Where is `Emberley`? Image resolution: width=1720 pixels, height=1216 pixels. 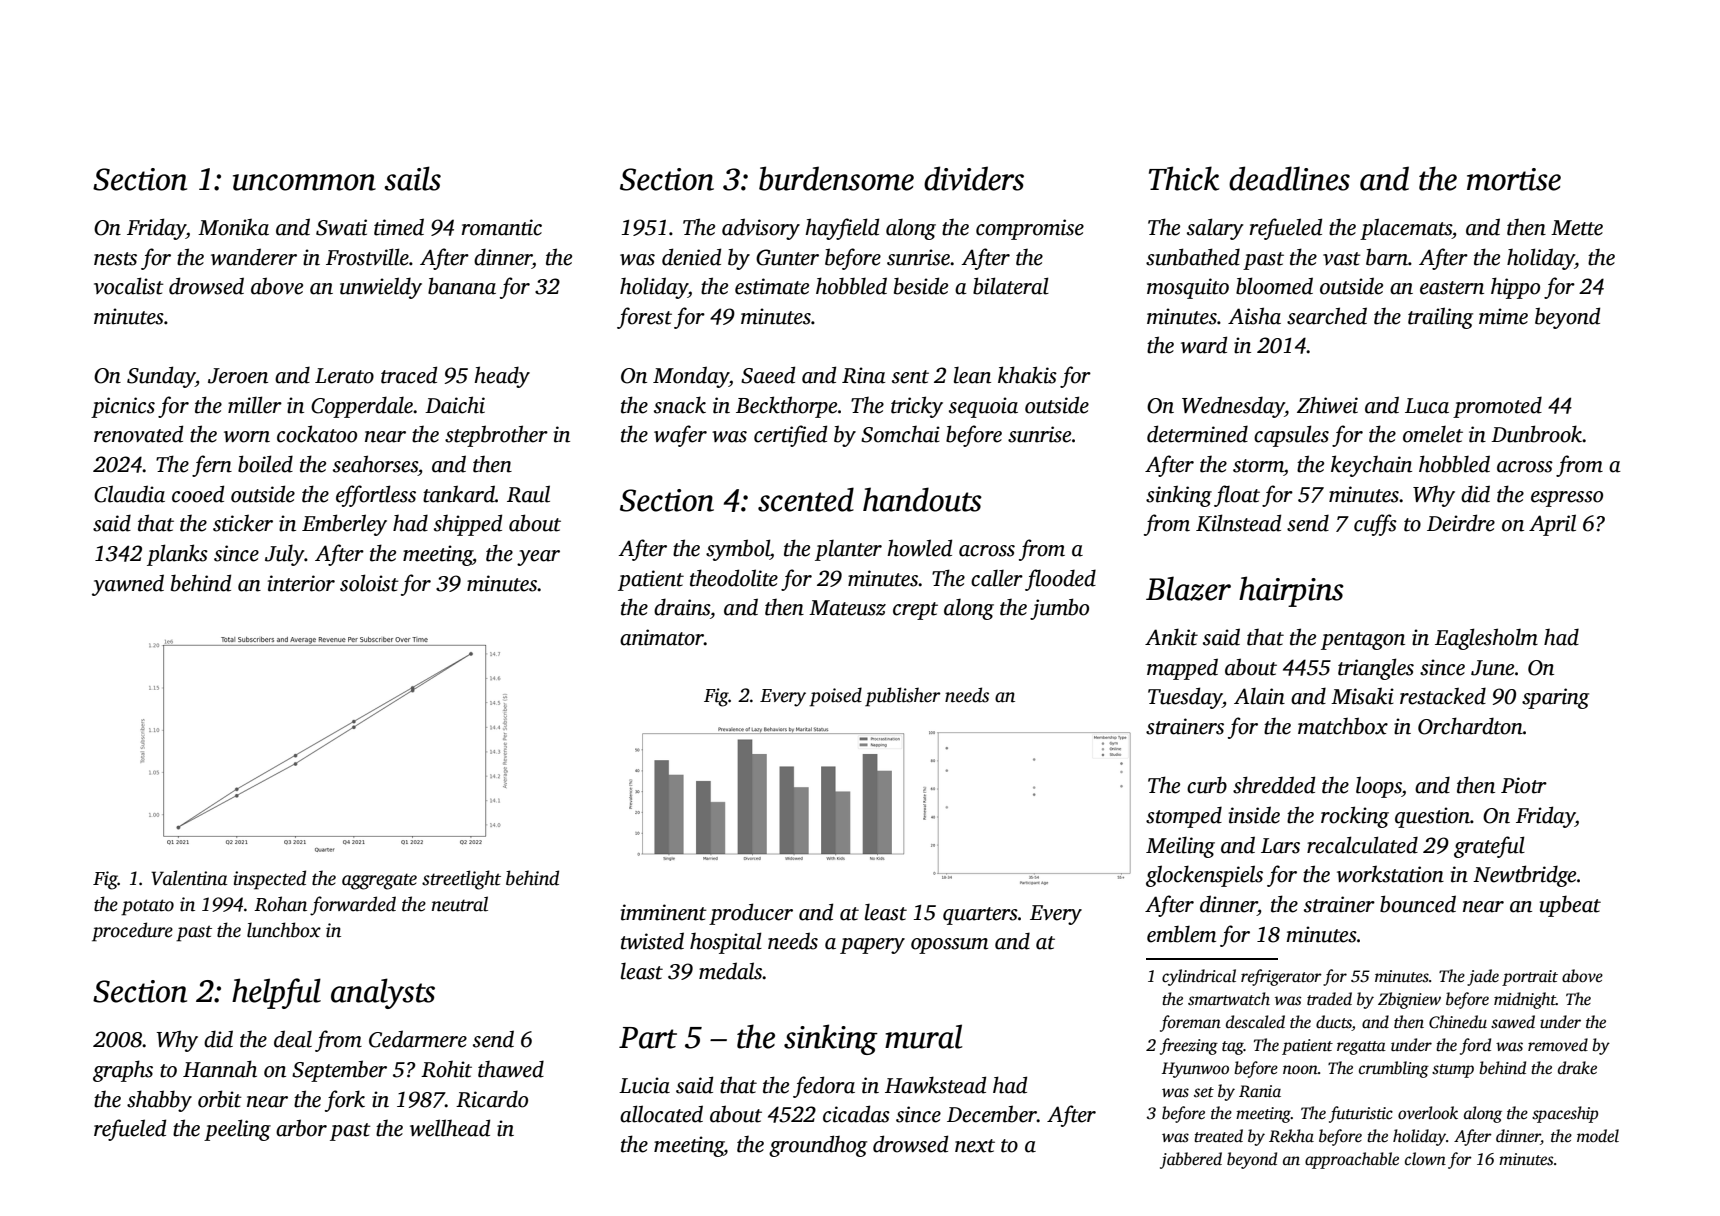
Emberley is located at coordinates (344, 525).
